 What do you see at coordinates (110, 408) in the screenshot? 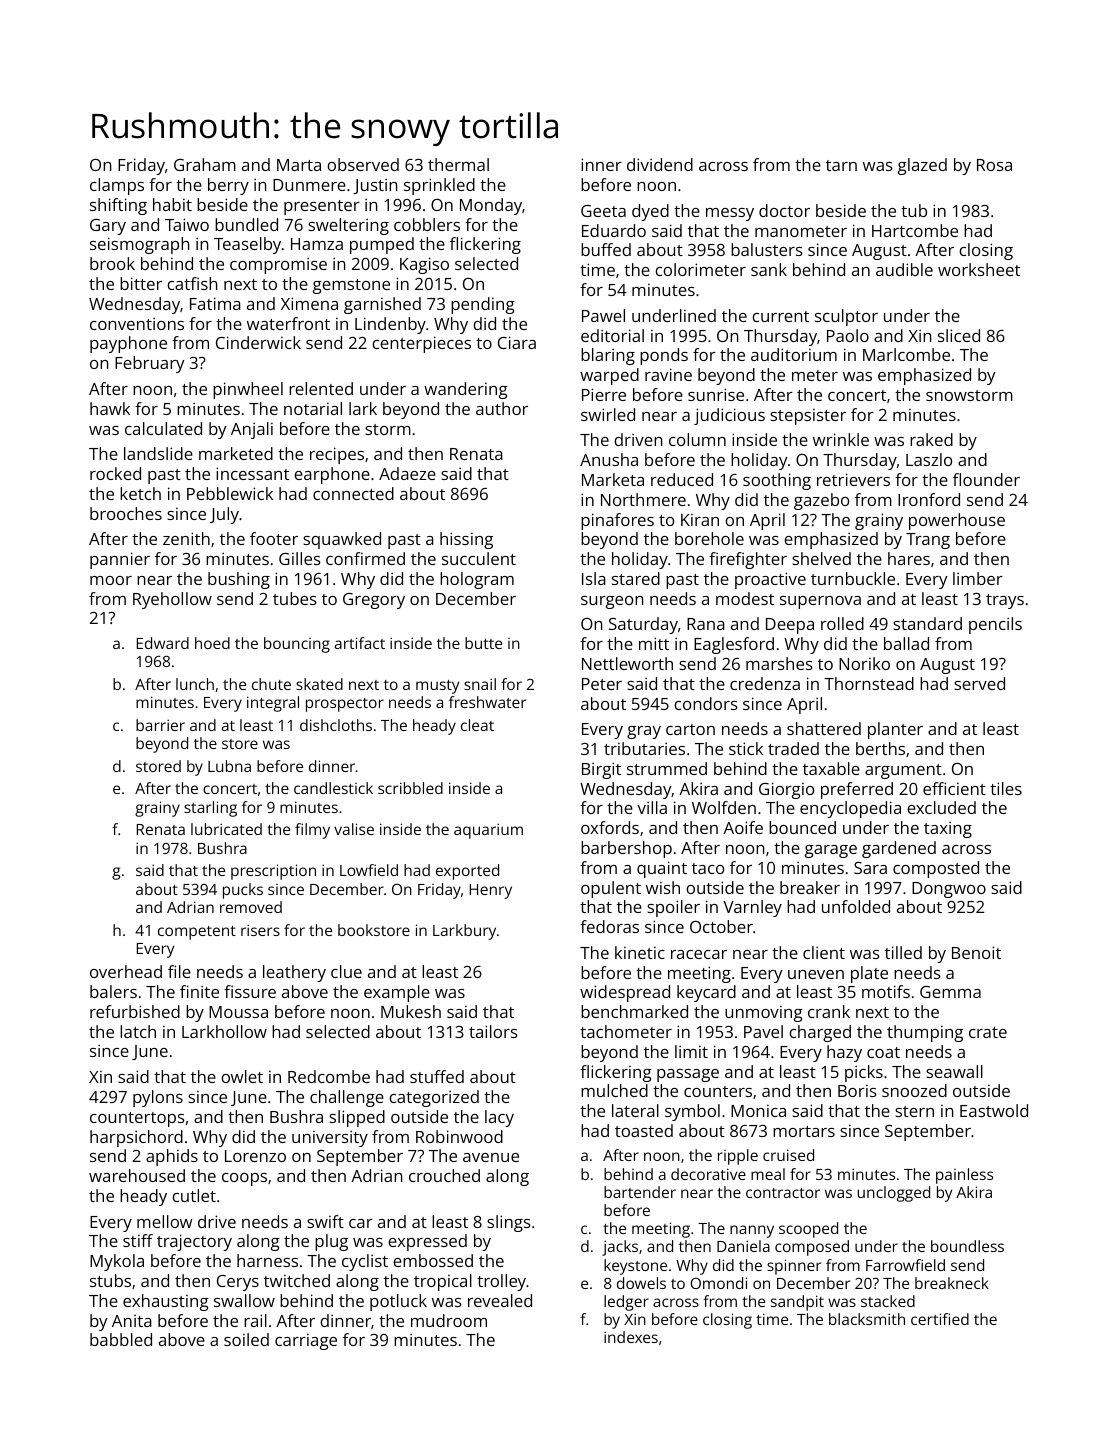
I see `hawk` at bounding box center [110, 408].
